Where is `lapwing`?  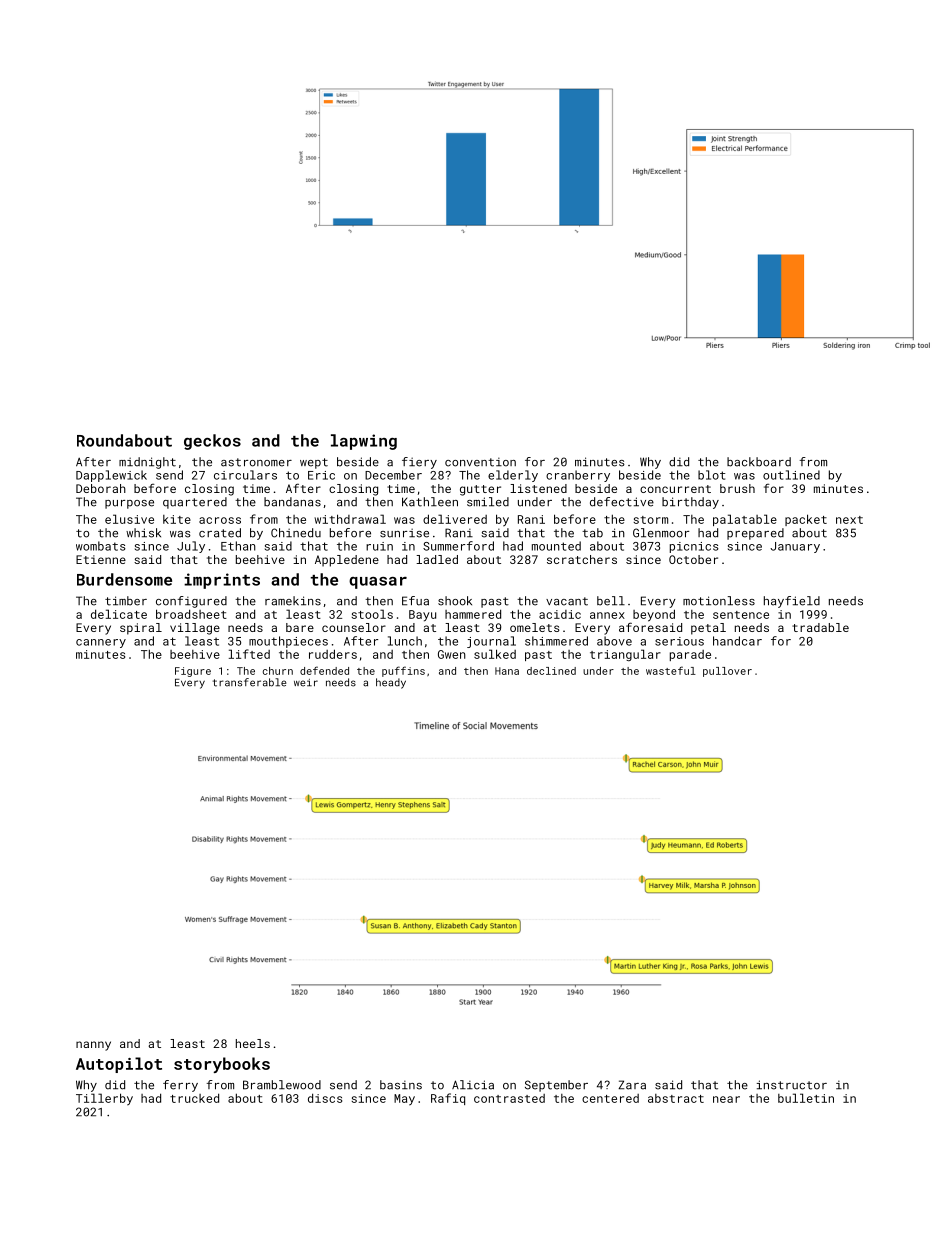 lapwing is located at coordinates (364, 442).
